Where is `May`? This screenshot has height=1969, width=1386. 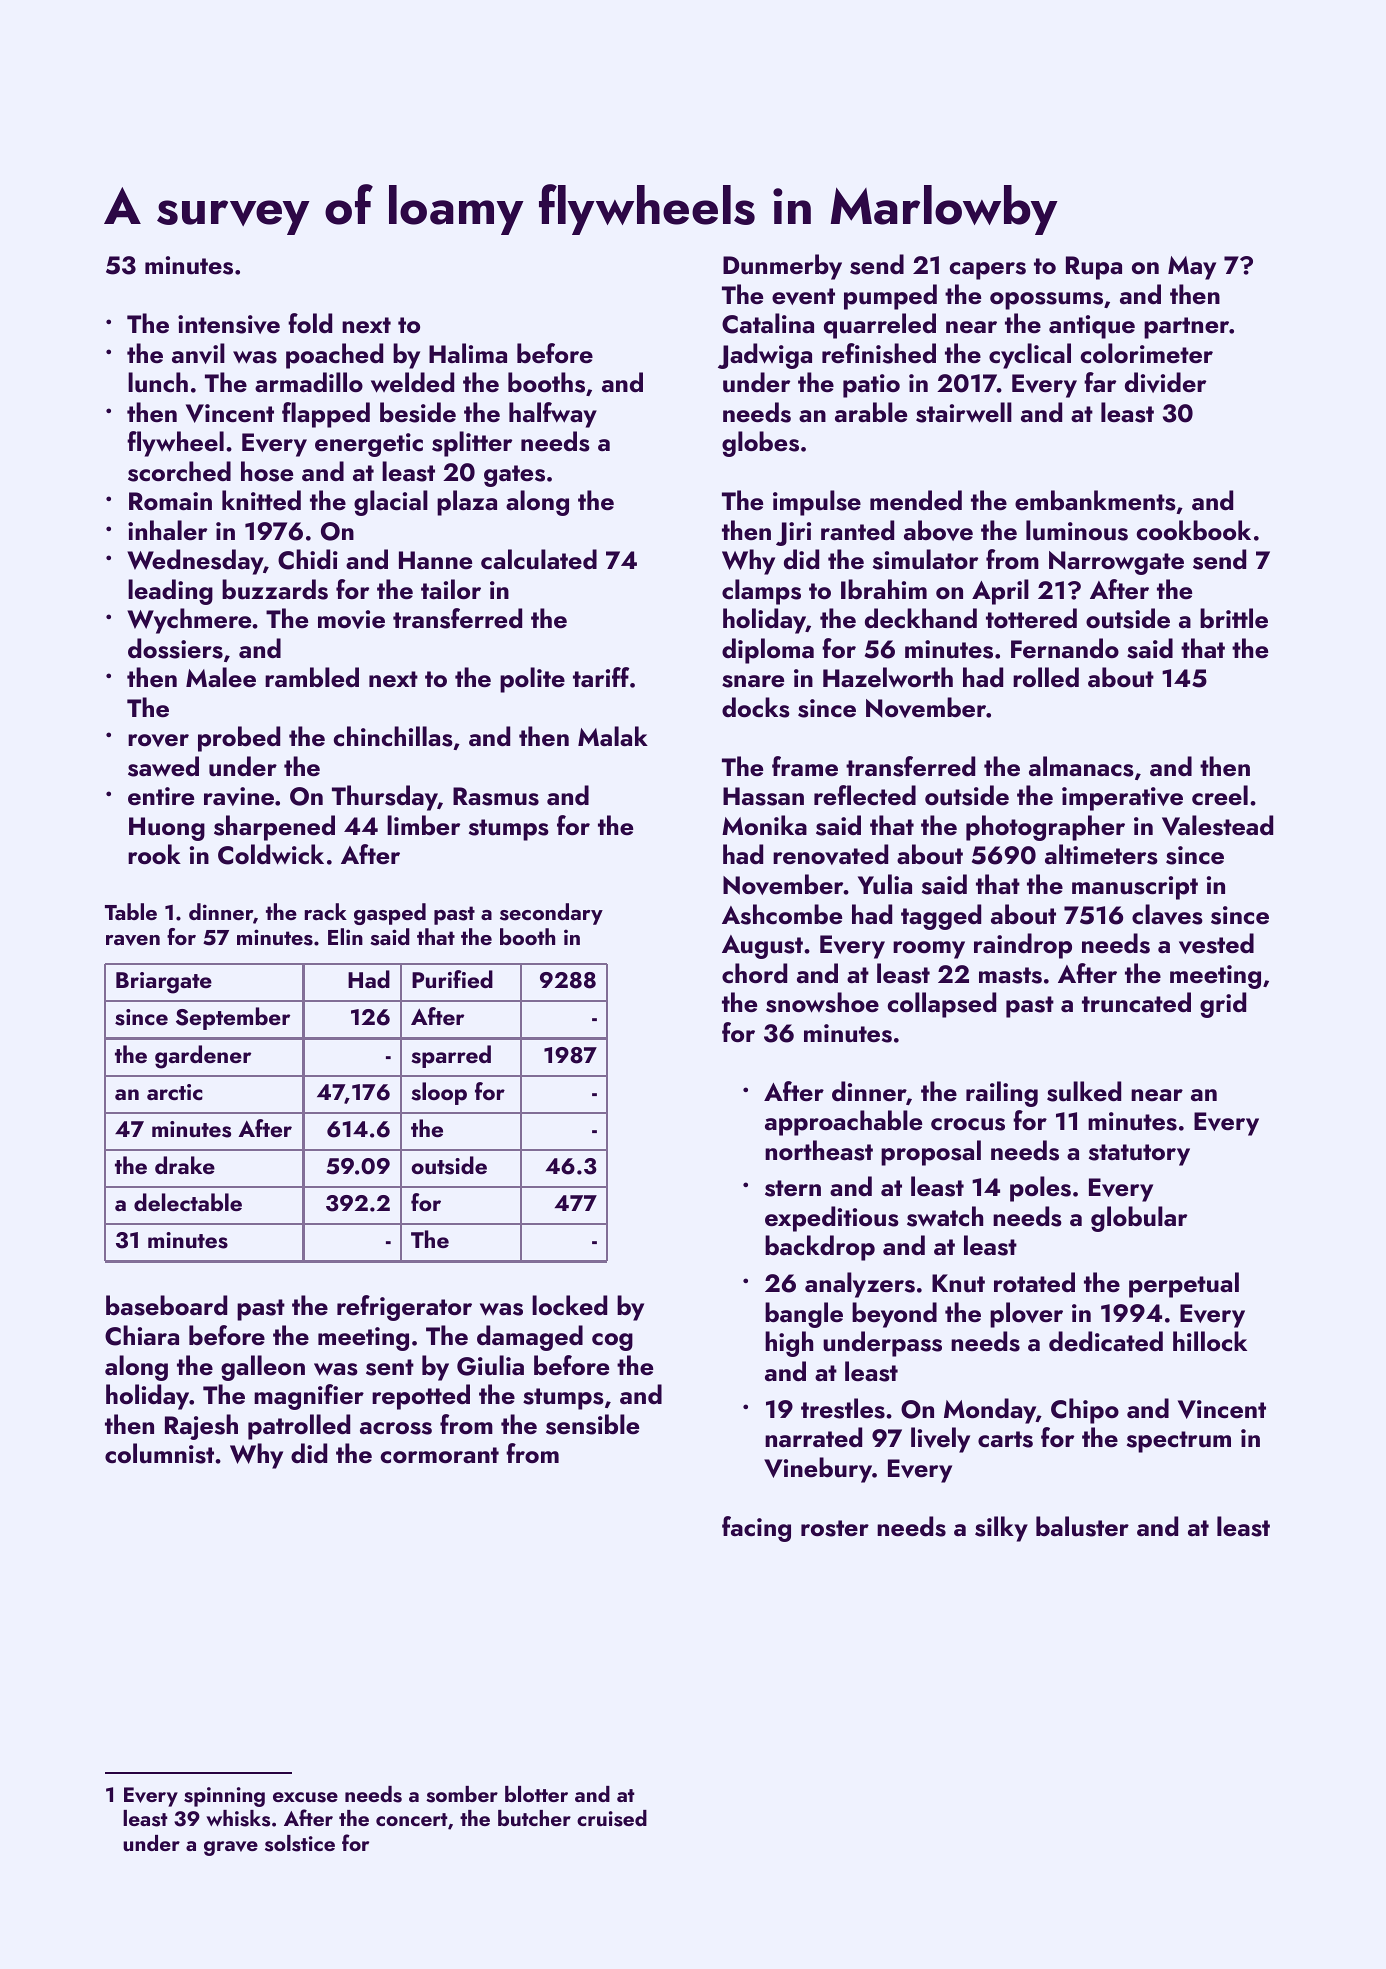 May is located at coordinates (1192, 268).
